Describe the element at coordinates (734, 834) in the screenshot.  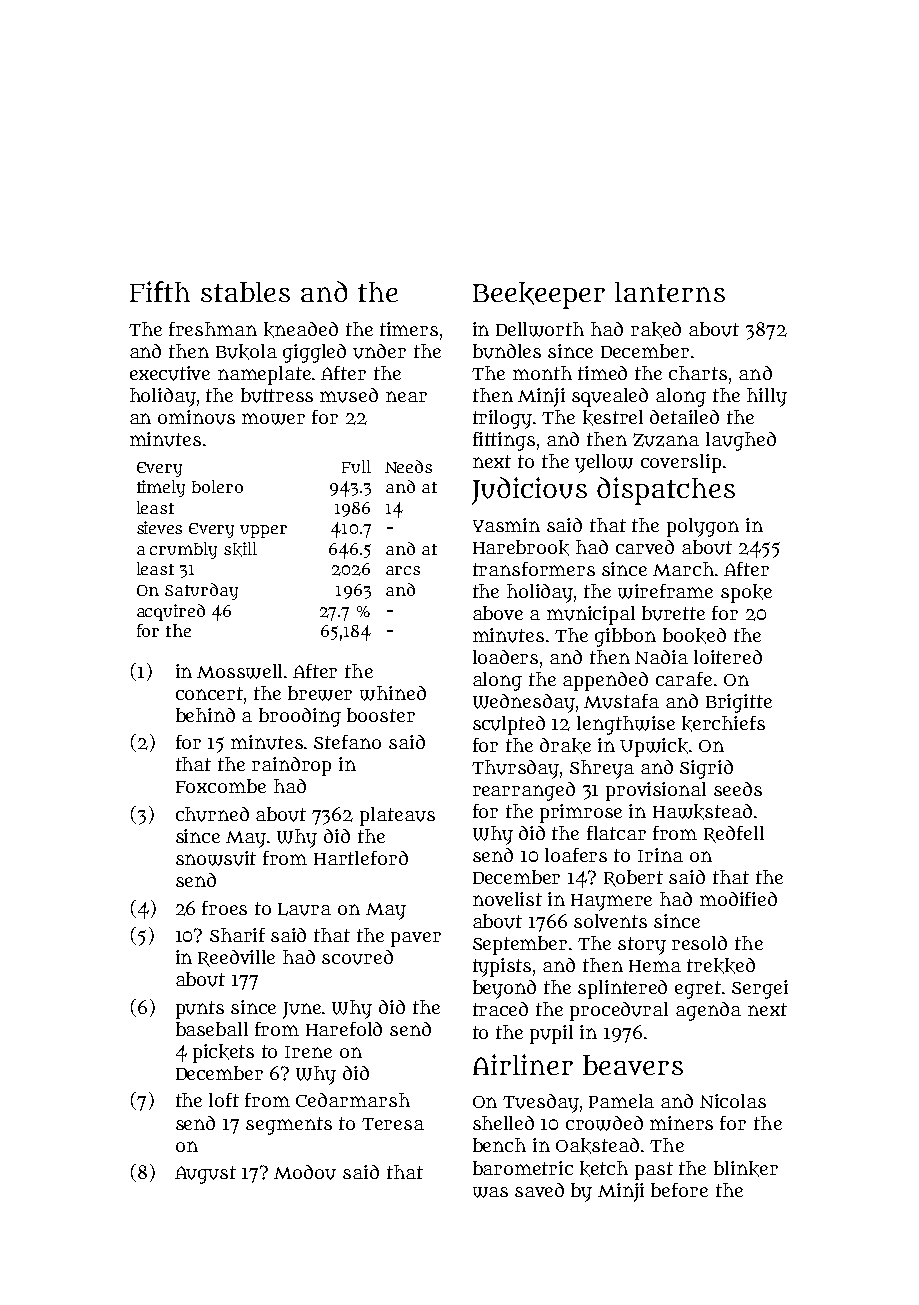
I see `Redfell` at that location.
